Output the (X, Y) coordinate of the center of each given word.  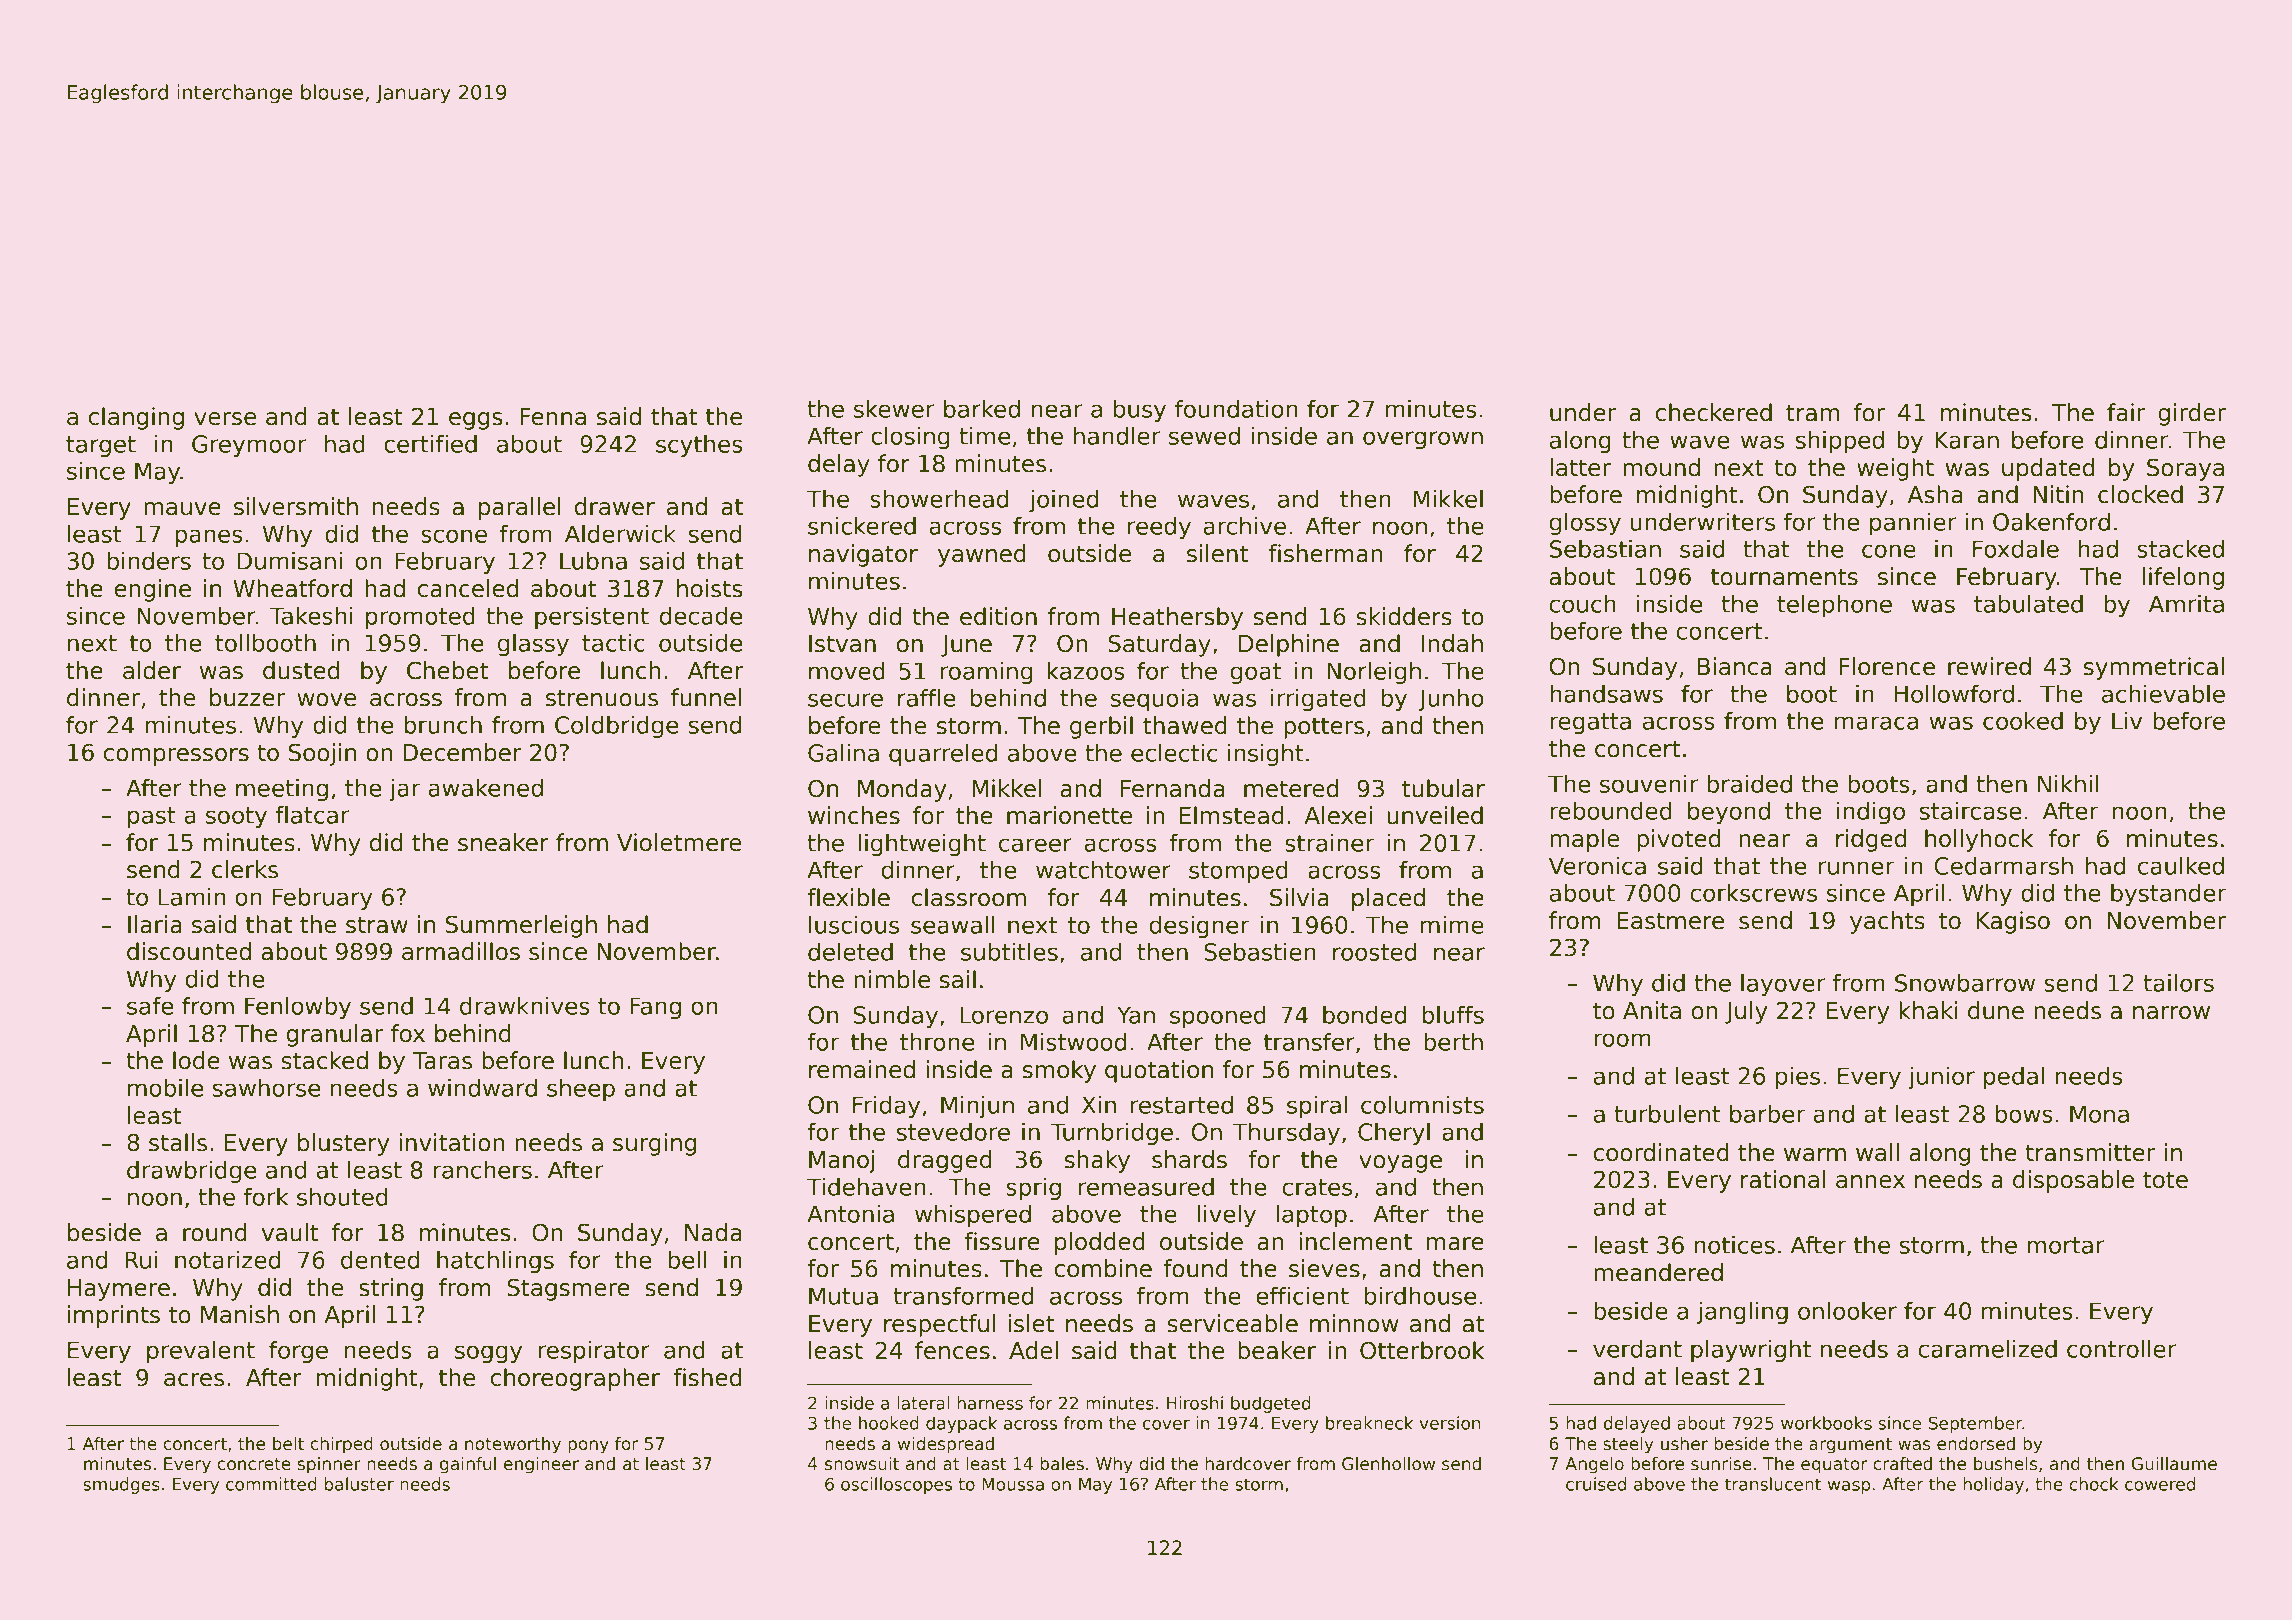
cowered (2160, 1484)
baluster (359, 1484)
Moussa (1013, 1484)
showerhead (939, 499)
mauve (182, 509)
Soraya (2185, 469)
